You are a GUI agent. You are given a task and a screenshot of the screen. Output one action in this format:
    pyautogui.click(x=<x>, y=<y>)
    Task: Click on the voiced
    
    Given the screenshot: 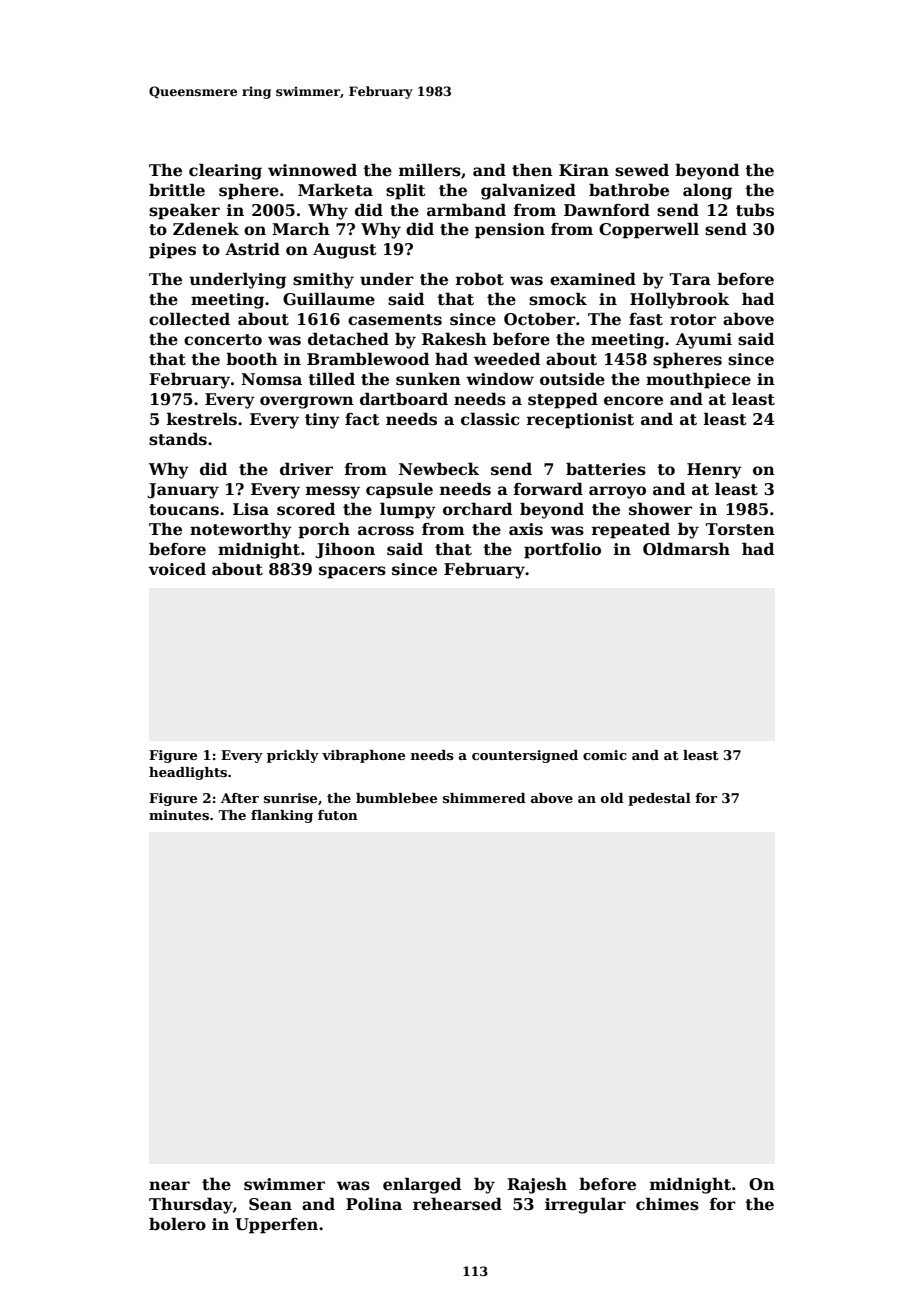 What is the action you would take?
    pyautogui.click(x=177, y=569)
